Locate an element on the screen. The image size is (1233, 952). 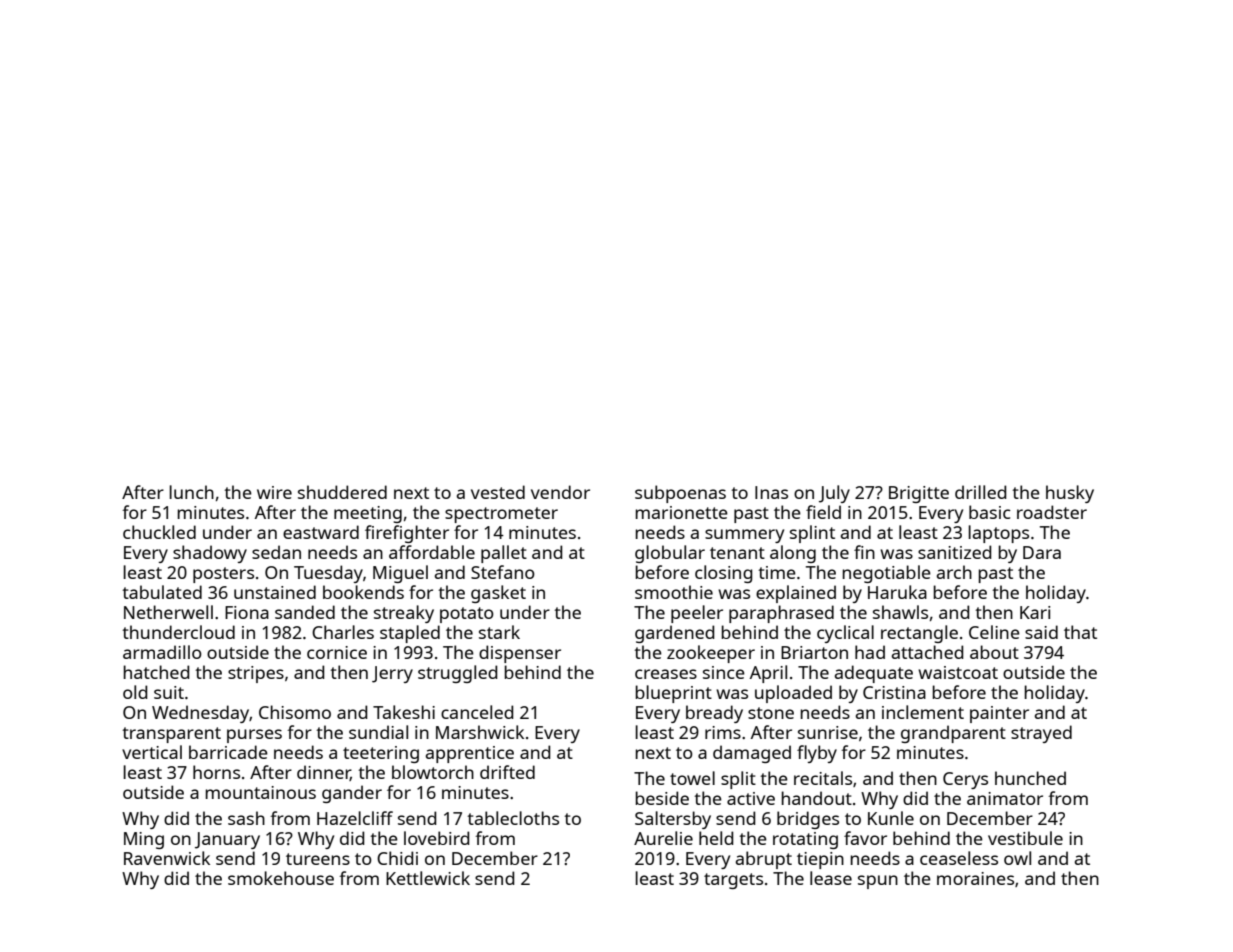
drilled is located at coordinates (981, 492).
